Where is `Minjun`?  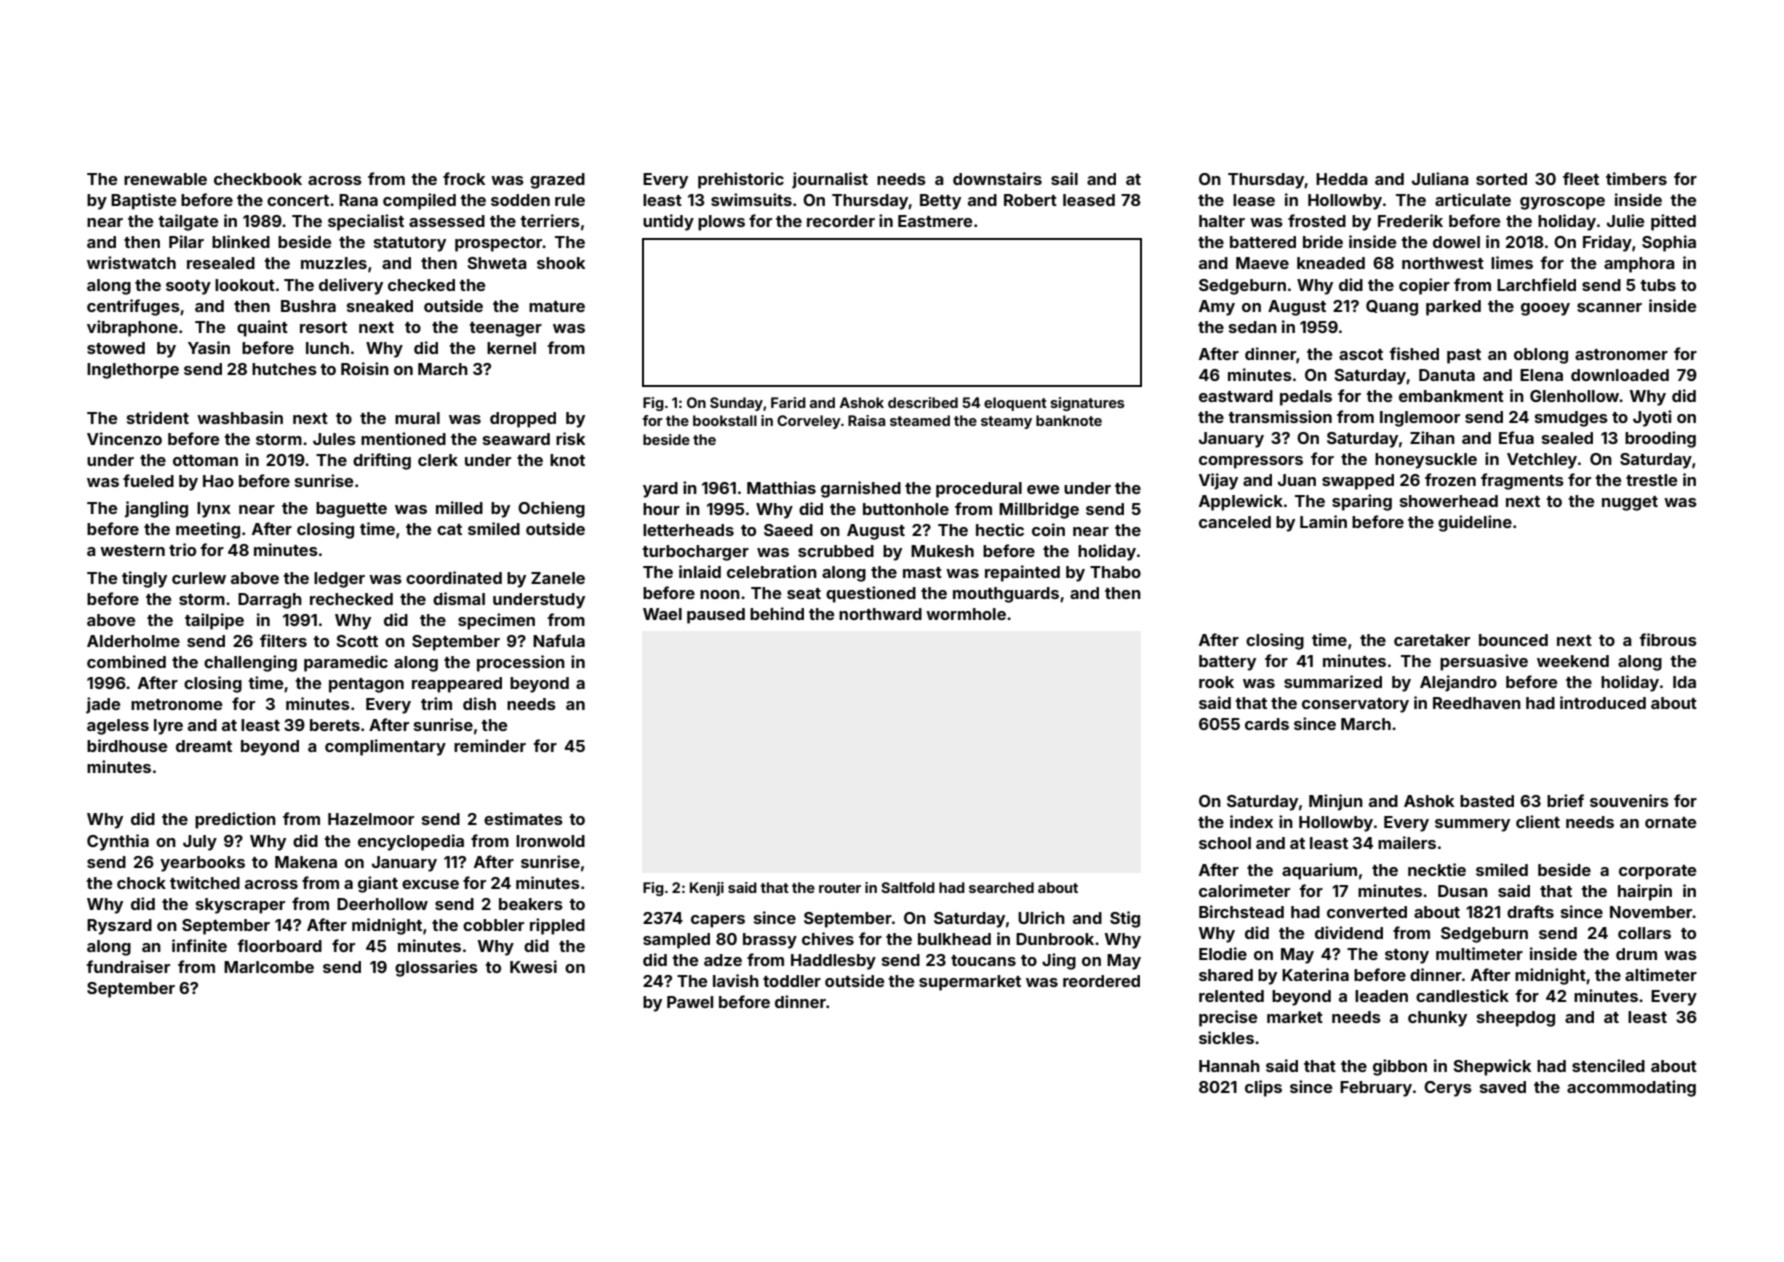
Minjun is located at coordinates (1336, 802).
